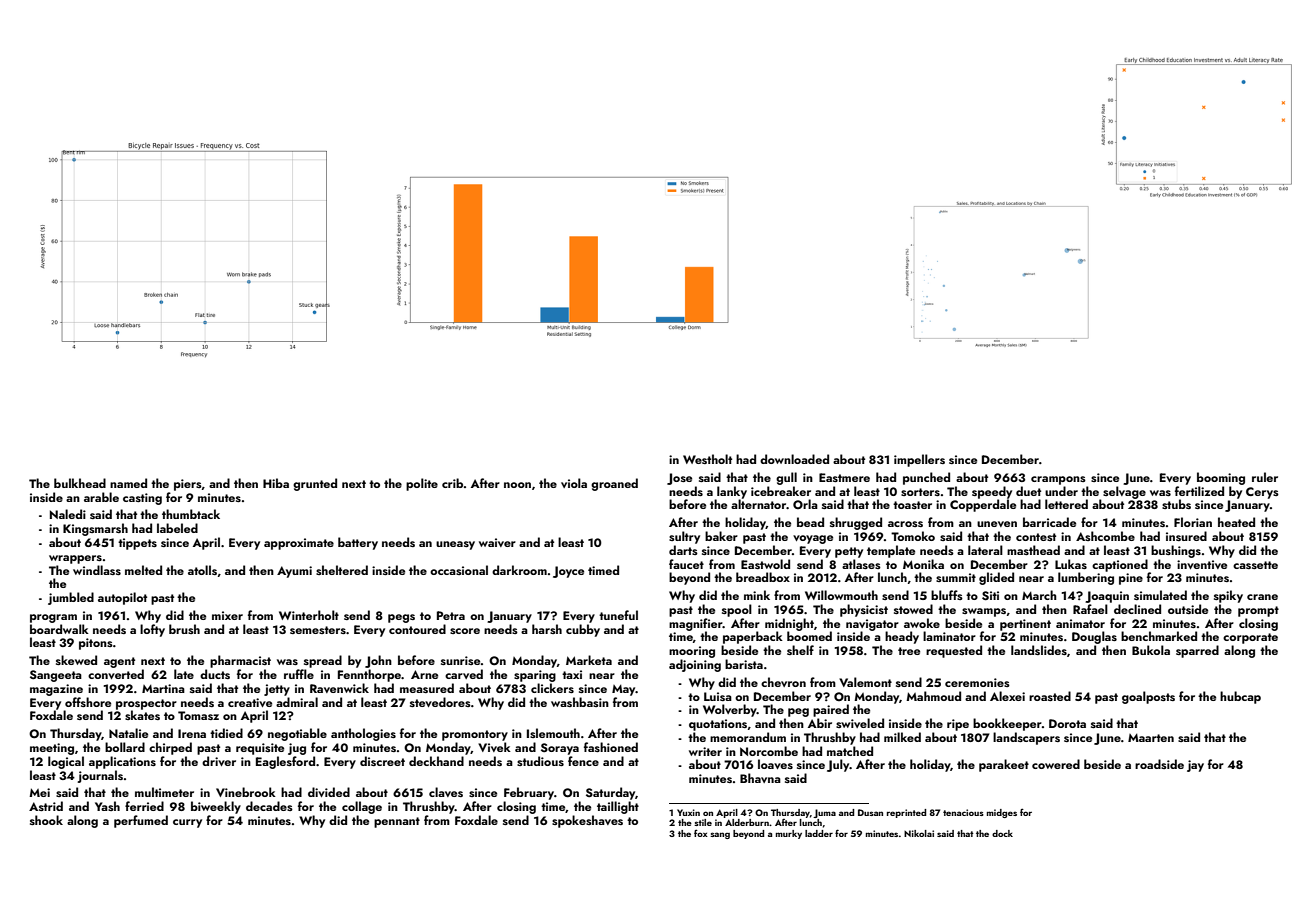 The height and width of the screenshot is (924, 1308). What do you see at coordinates (589, 660) in the screenshot?
I see `Marketa` at bounding box center [589, 660].
